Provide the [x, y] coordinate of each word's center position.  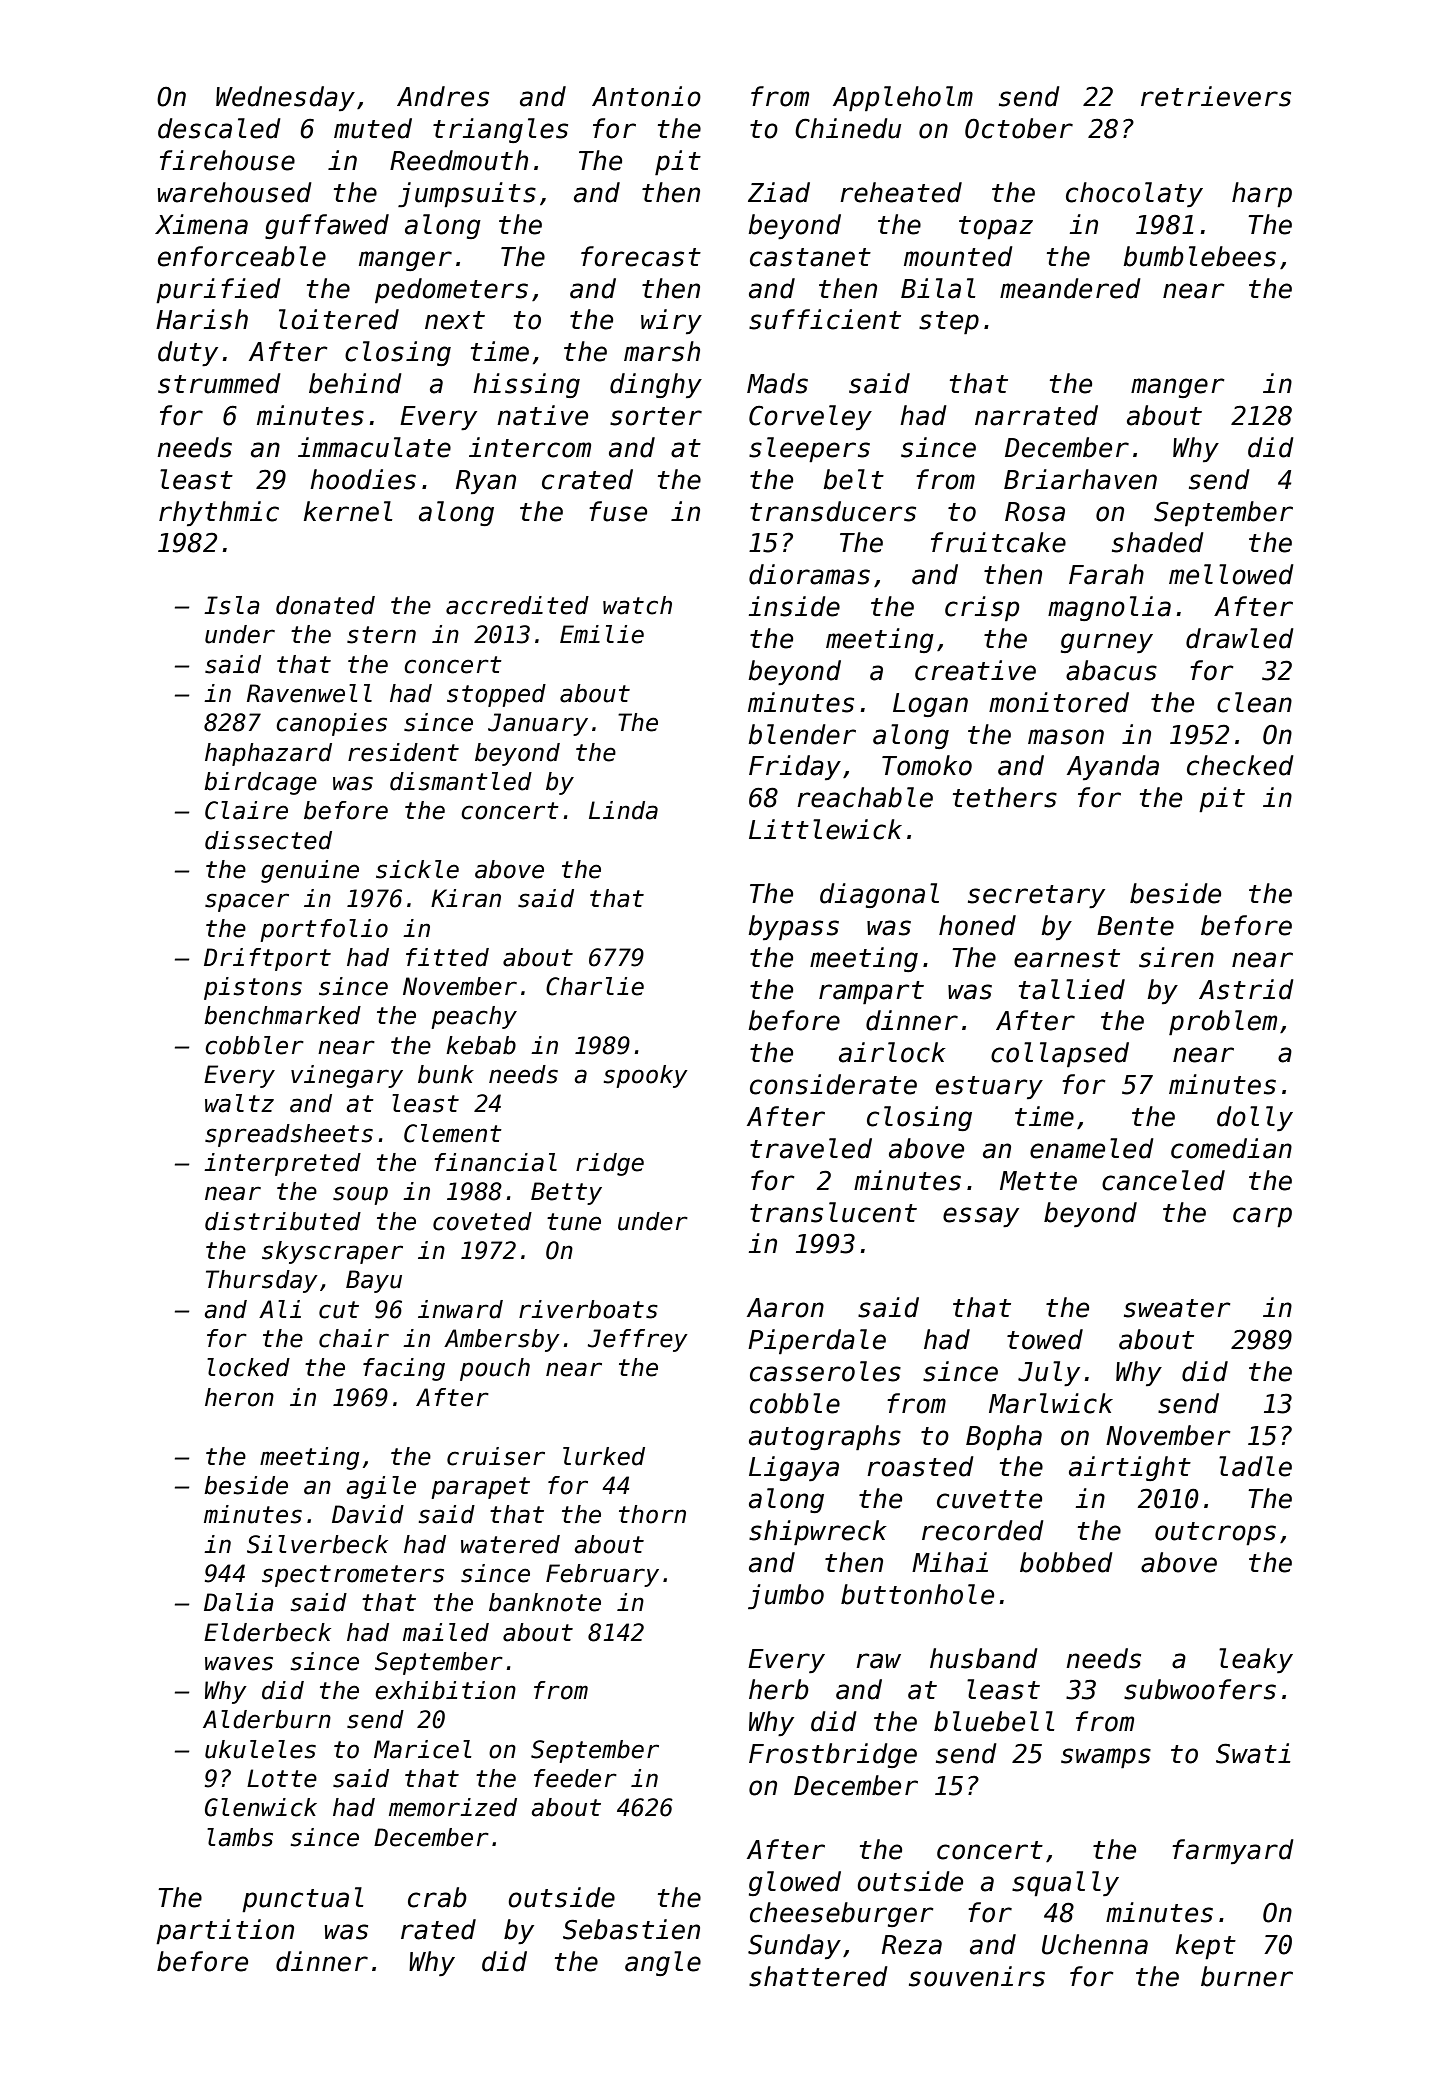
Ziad [779, 192]
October [1019, 128]
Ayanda [1113, 767]
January [538, 724]
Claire [246, 810]
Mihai [950, 1562]
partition [225, 1931]
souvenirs [977, 1976]
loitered [339, 319]
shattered [818, 1976]
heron [239, 1397]
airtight [1130, 1468]
